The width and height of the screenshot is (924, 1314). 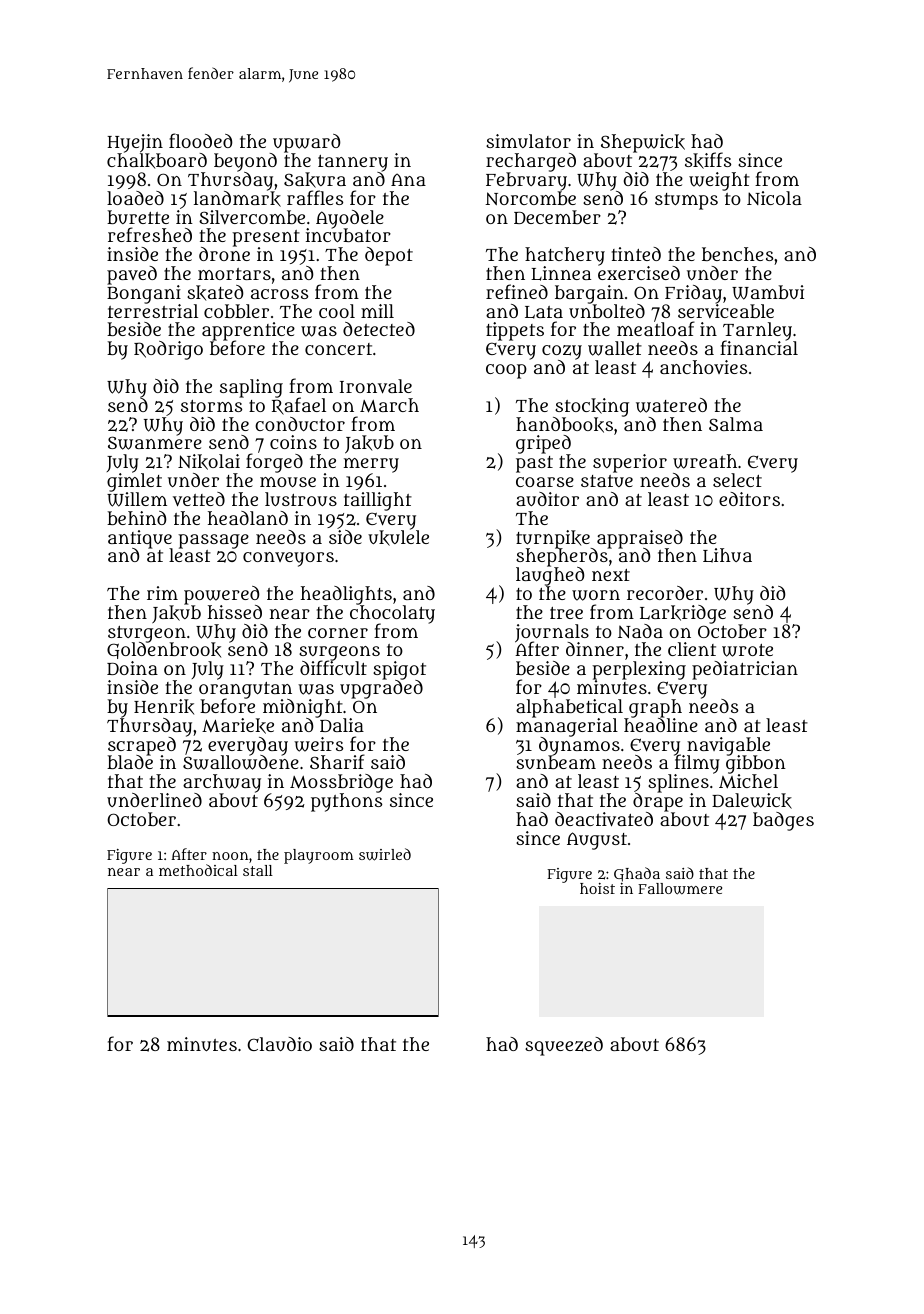 I want to click on wreath, so click(x=705, y=461).
